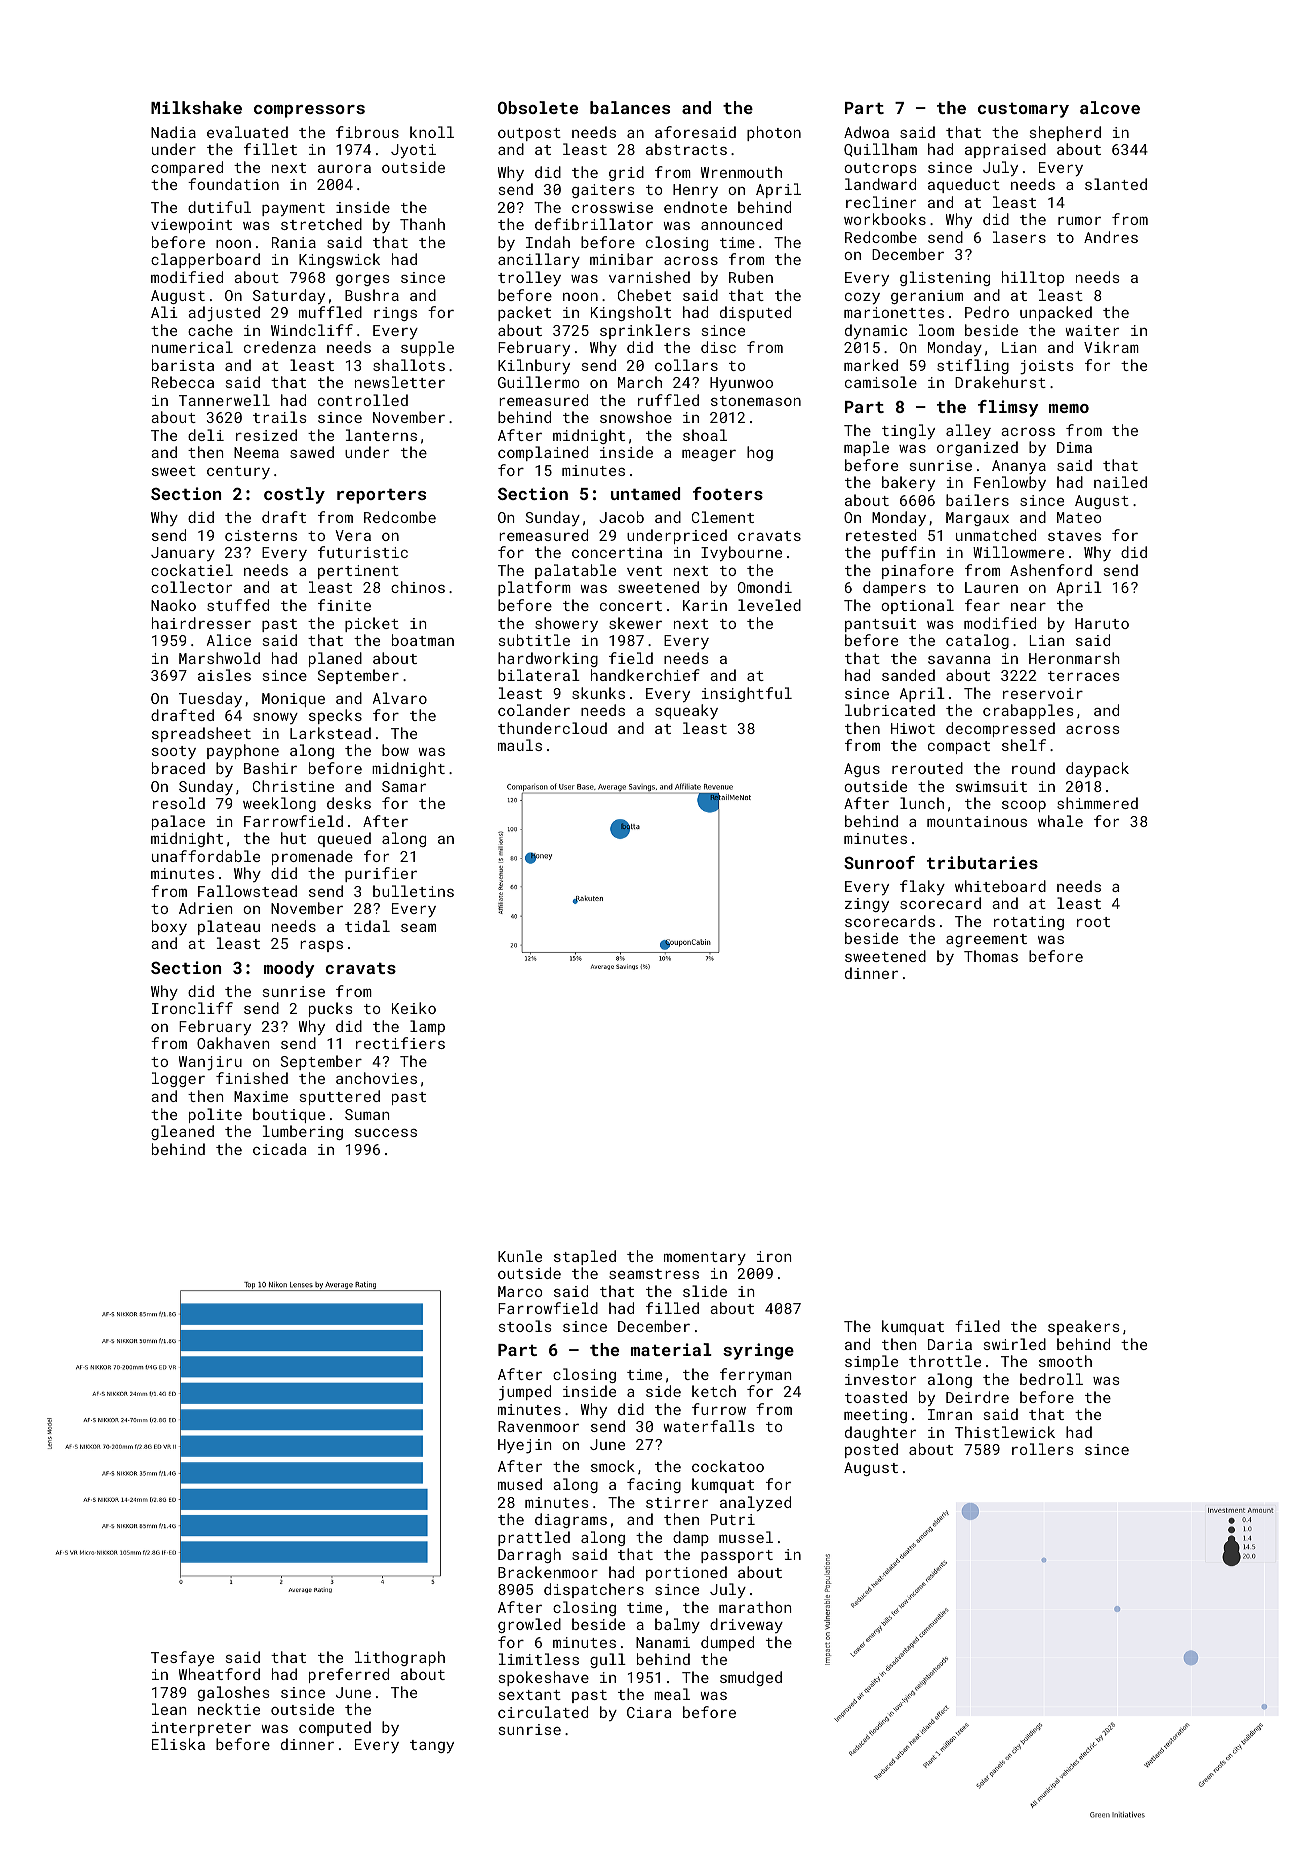 This screenshot has width=1308, height=1849. What do you see at coordinates (728, 1466) in the screenshot?
I see `cockatoo` at bounding box center [728, 1466].
